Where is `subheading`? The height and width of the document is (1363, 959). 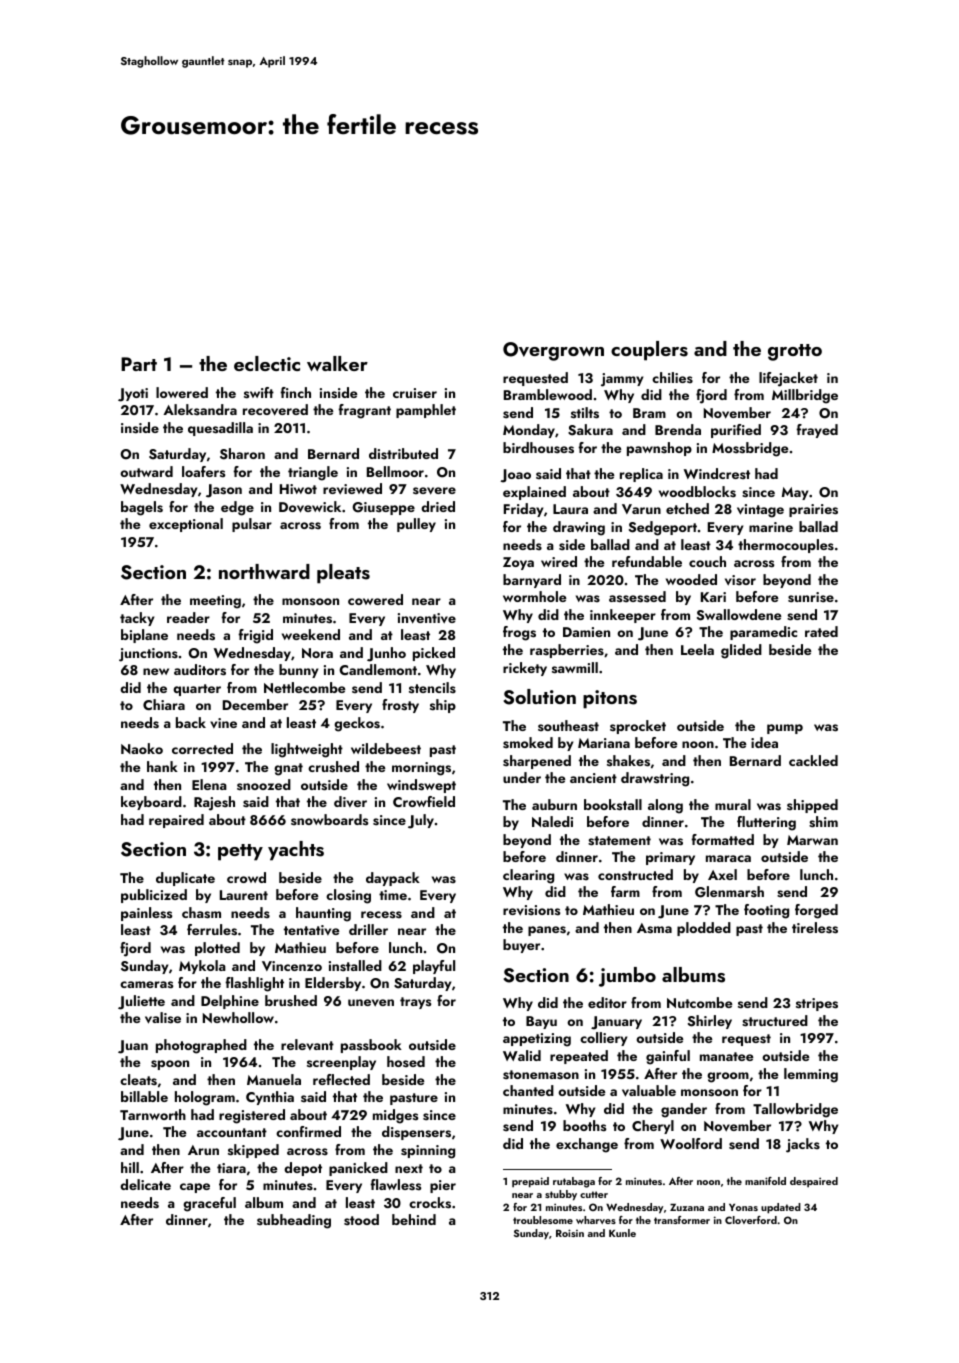 subheading is located at coordinates (294, 1221).
